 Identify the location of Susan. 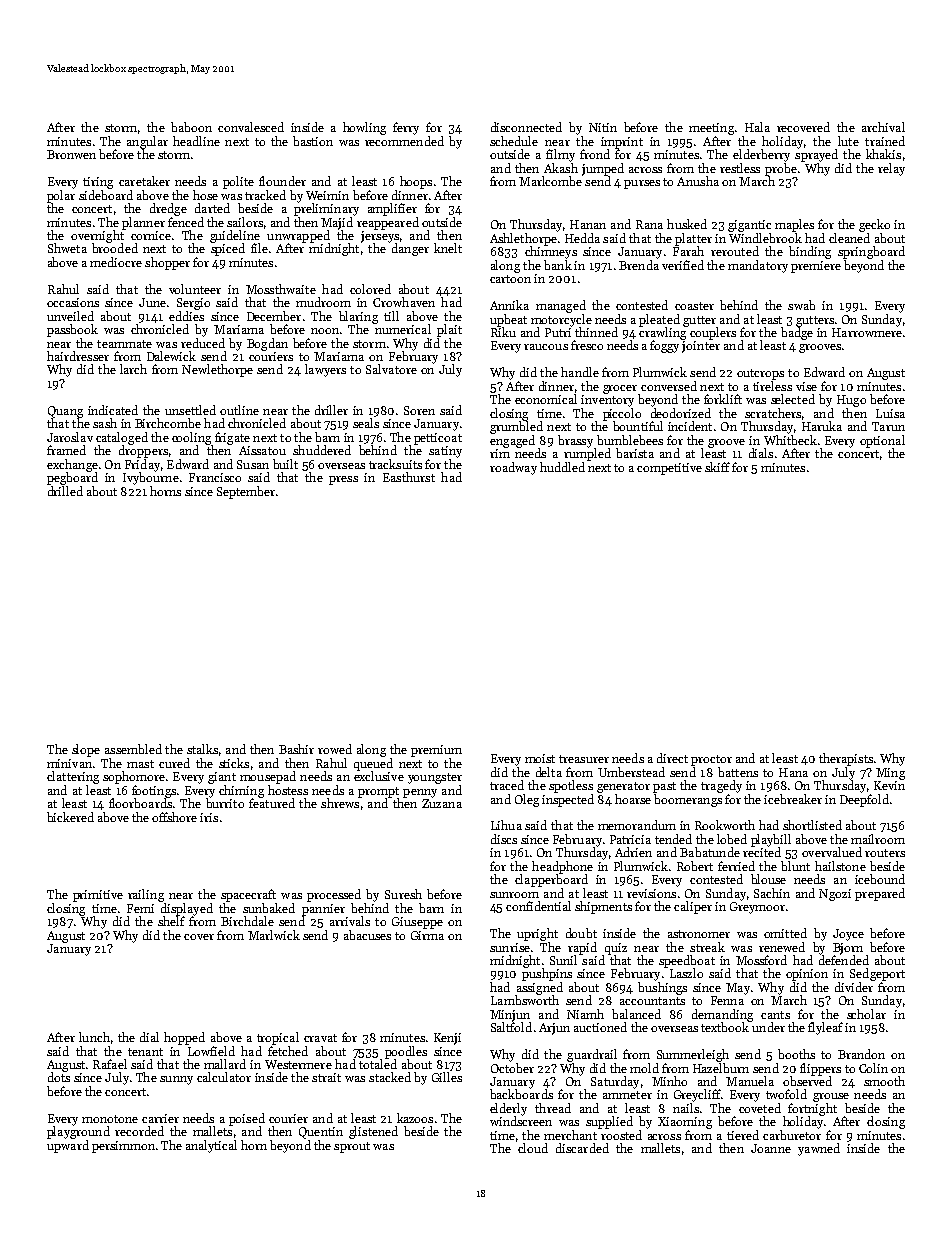
(253, 464).
